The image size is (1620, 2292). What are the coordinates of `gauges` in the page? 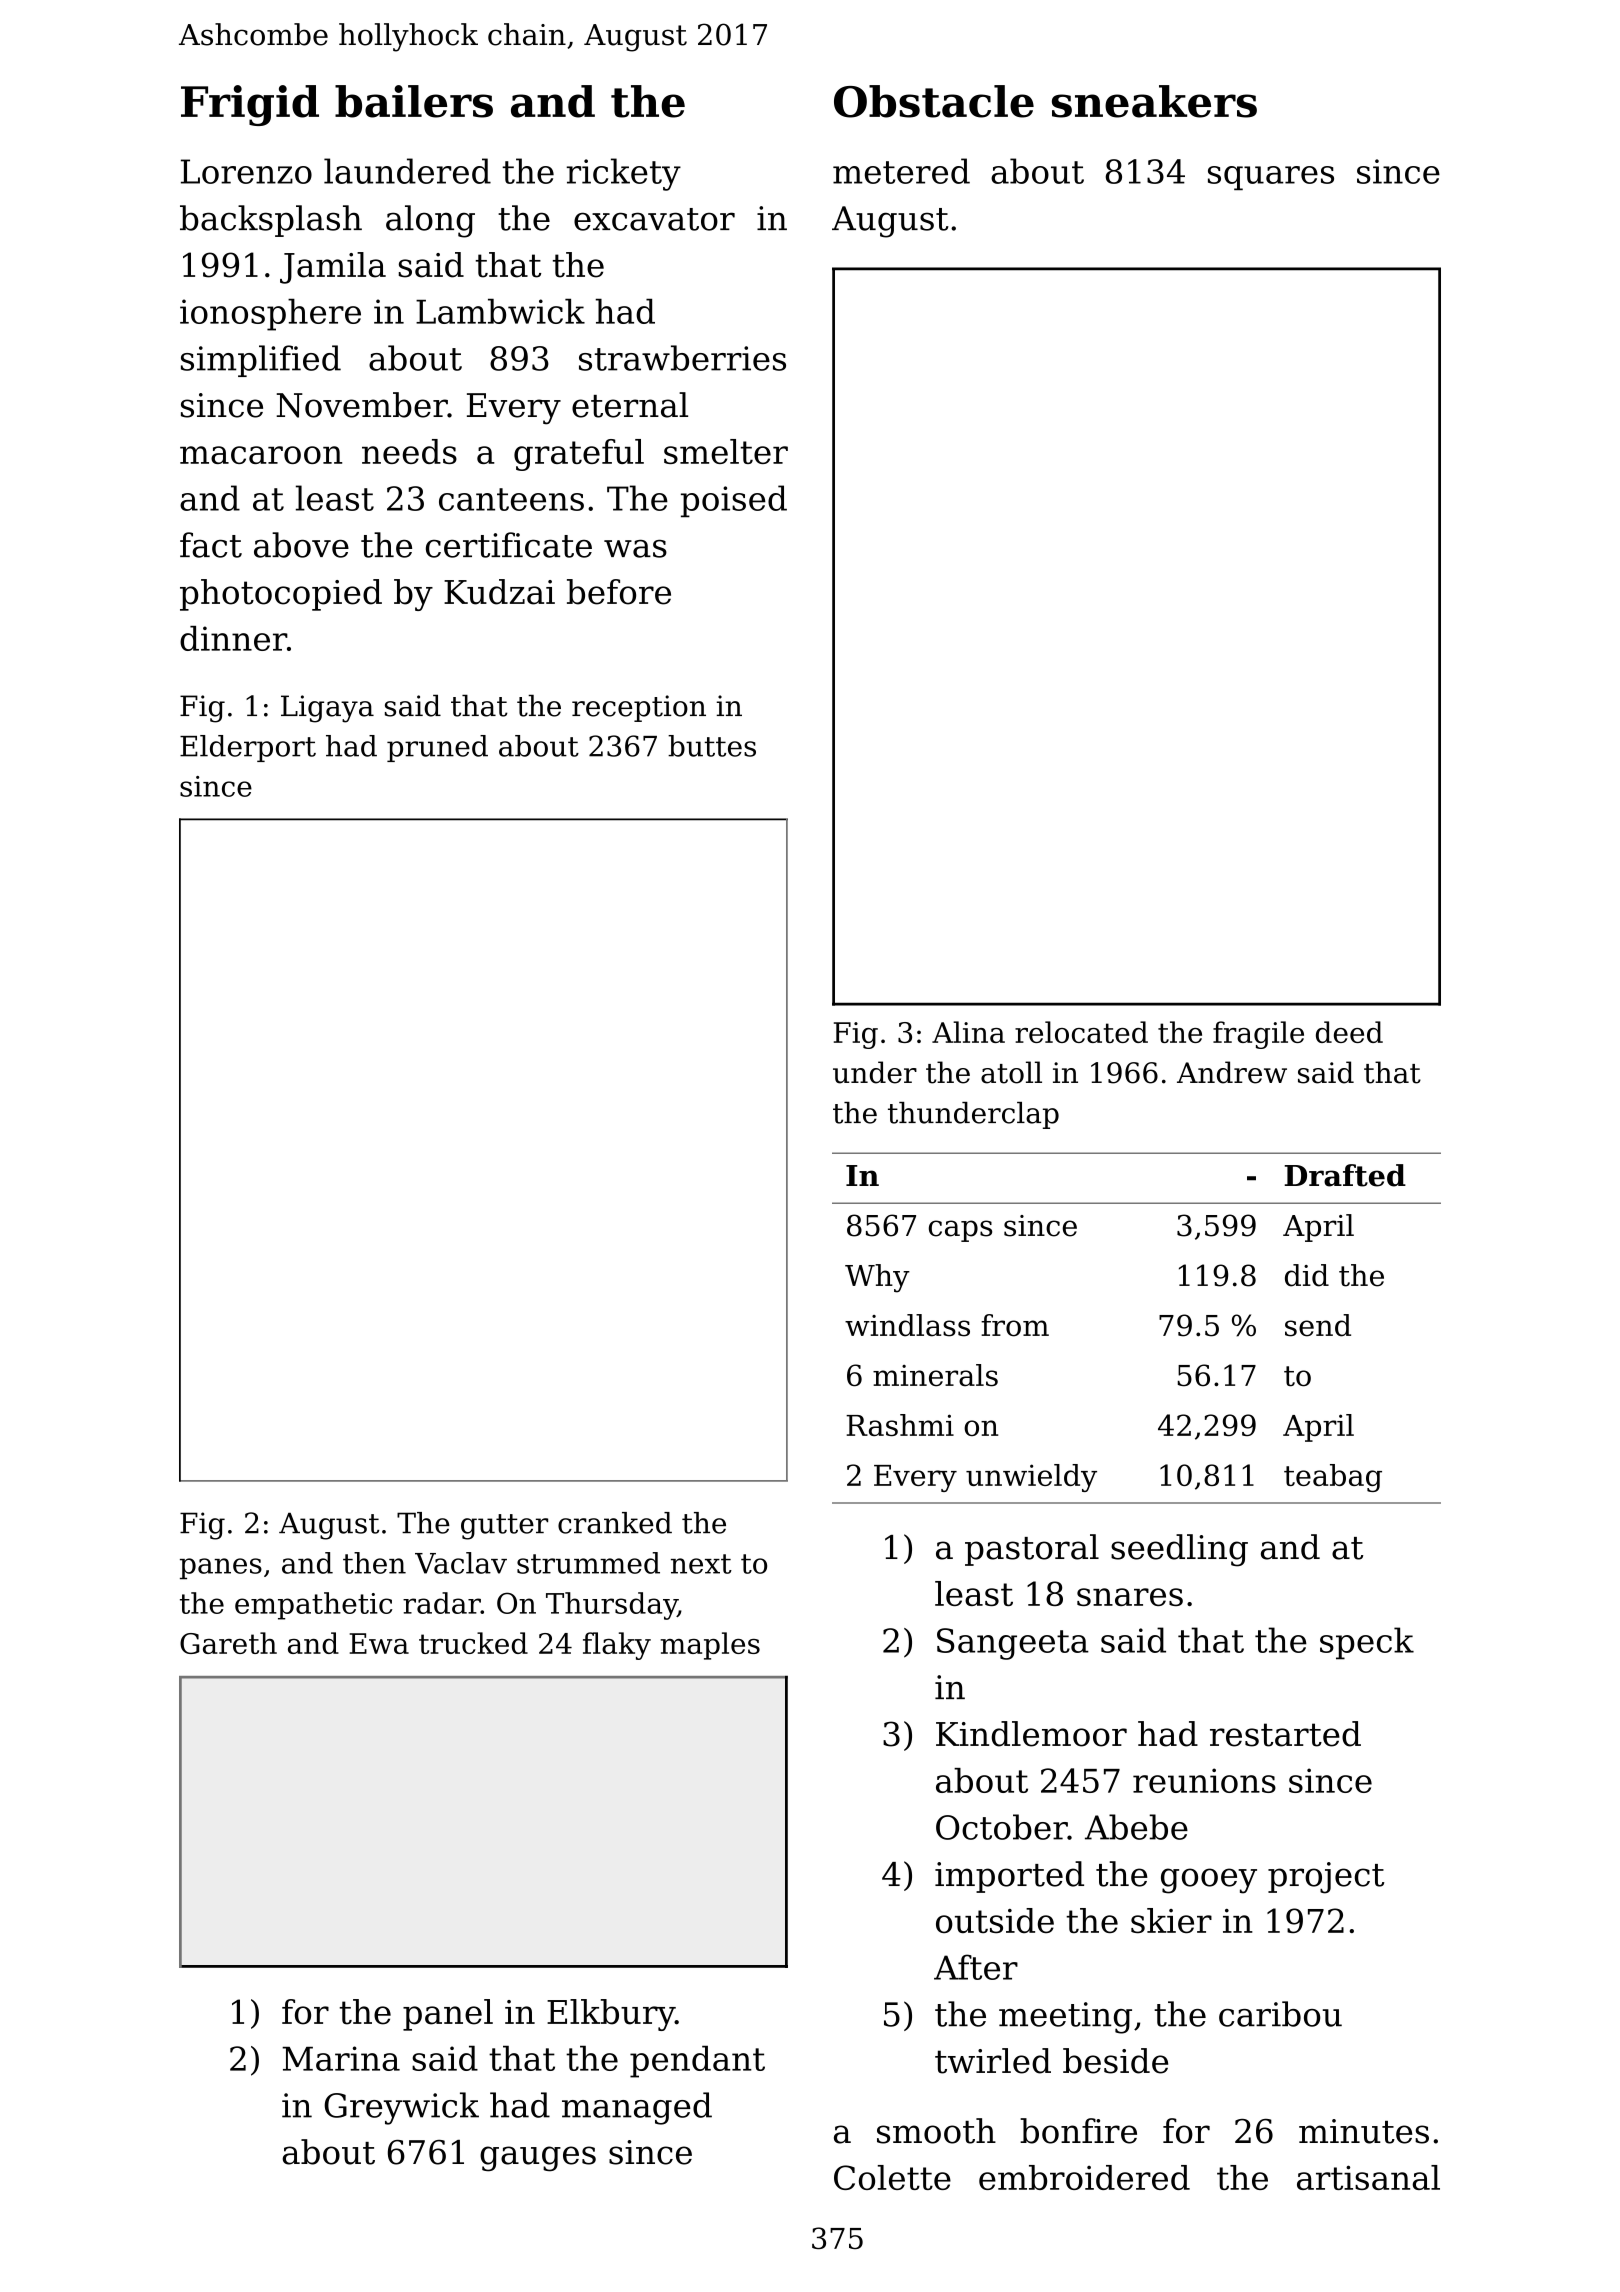 It's located at (538, 2159).
